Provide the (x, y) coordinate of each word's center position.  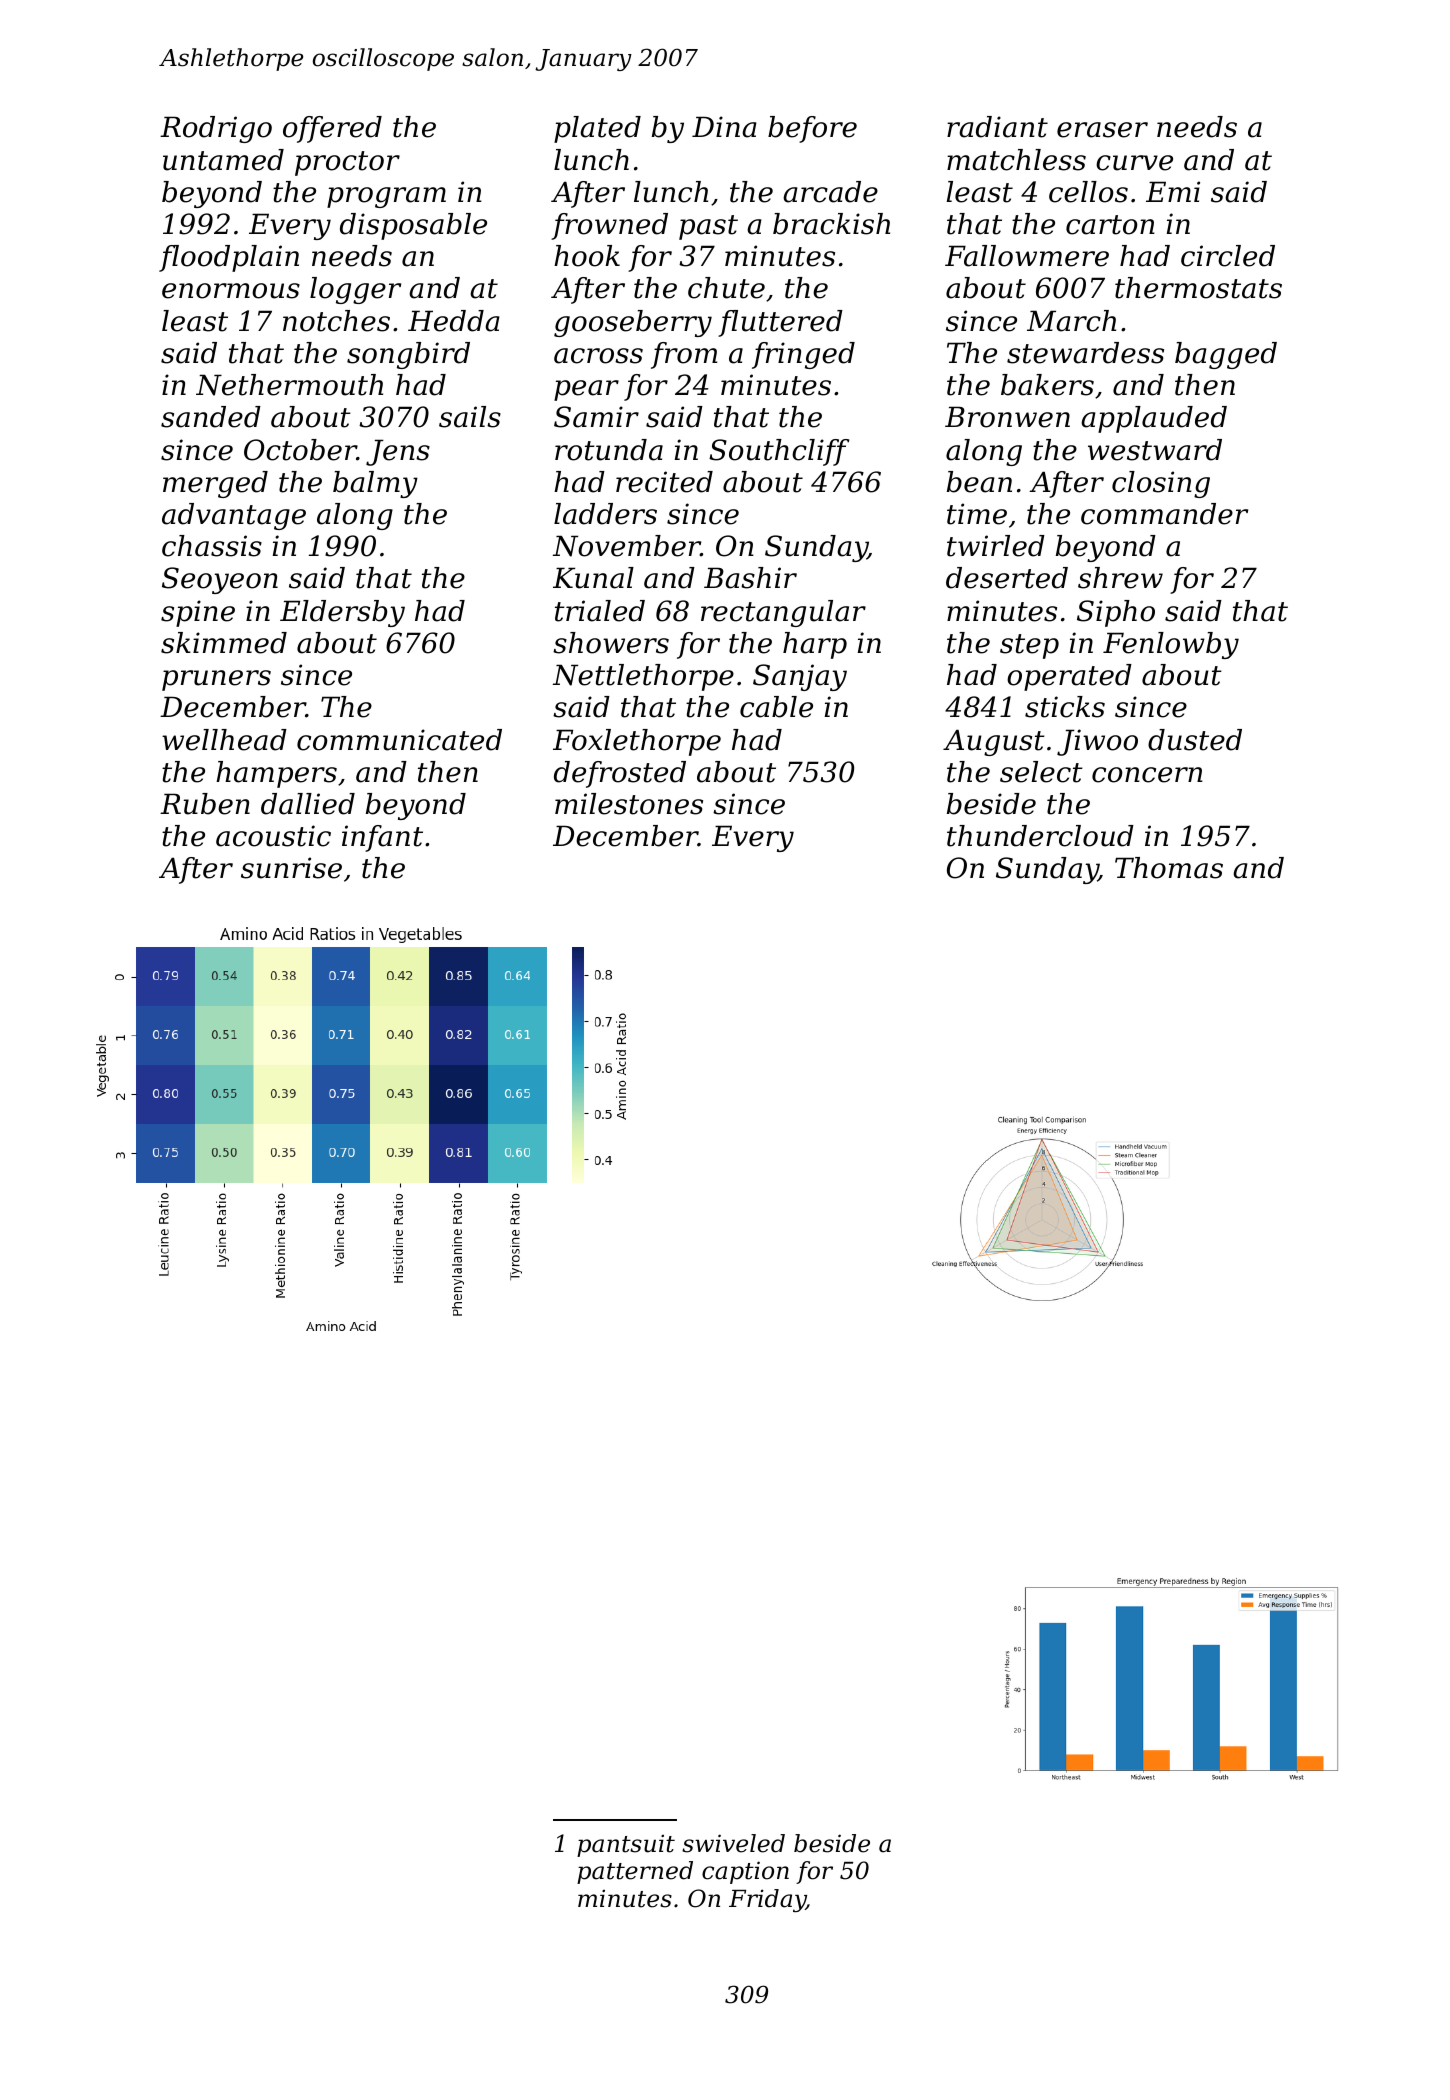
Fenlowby (1171, 645)
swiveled (733, 1843)
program (386, 197)
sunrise (291, 868)
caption (745, 1872)
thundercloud (1040, 836)
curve (1134, 163)
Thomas (1169, 868)
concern (1147, 775)
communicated (399, 740)
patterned (635, 1872)
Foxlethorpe (637, 742)
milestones (629, 804)
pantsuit (626, 1846)
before (812, 129)
